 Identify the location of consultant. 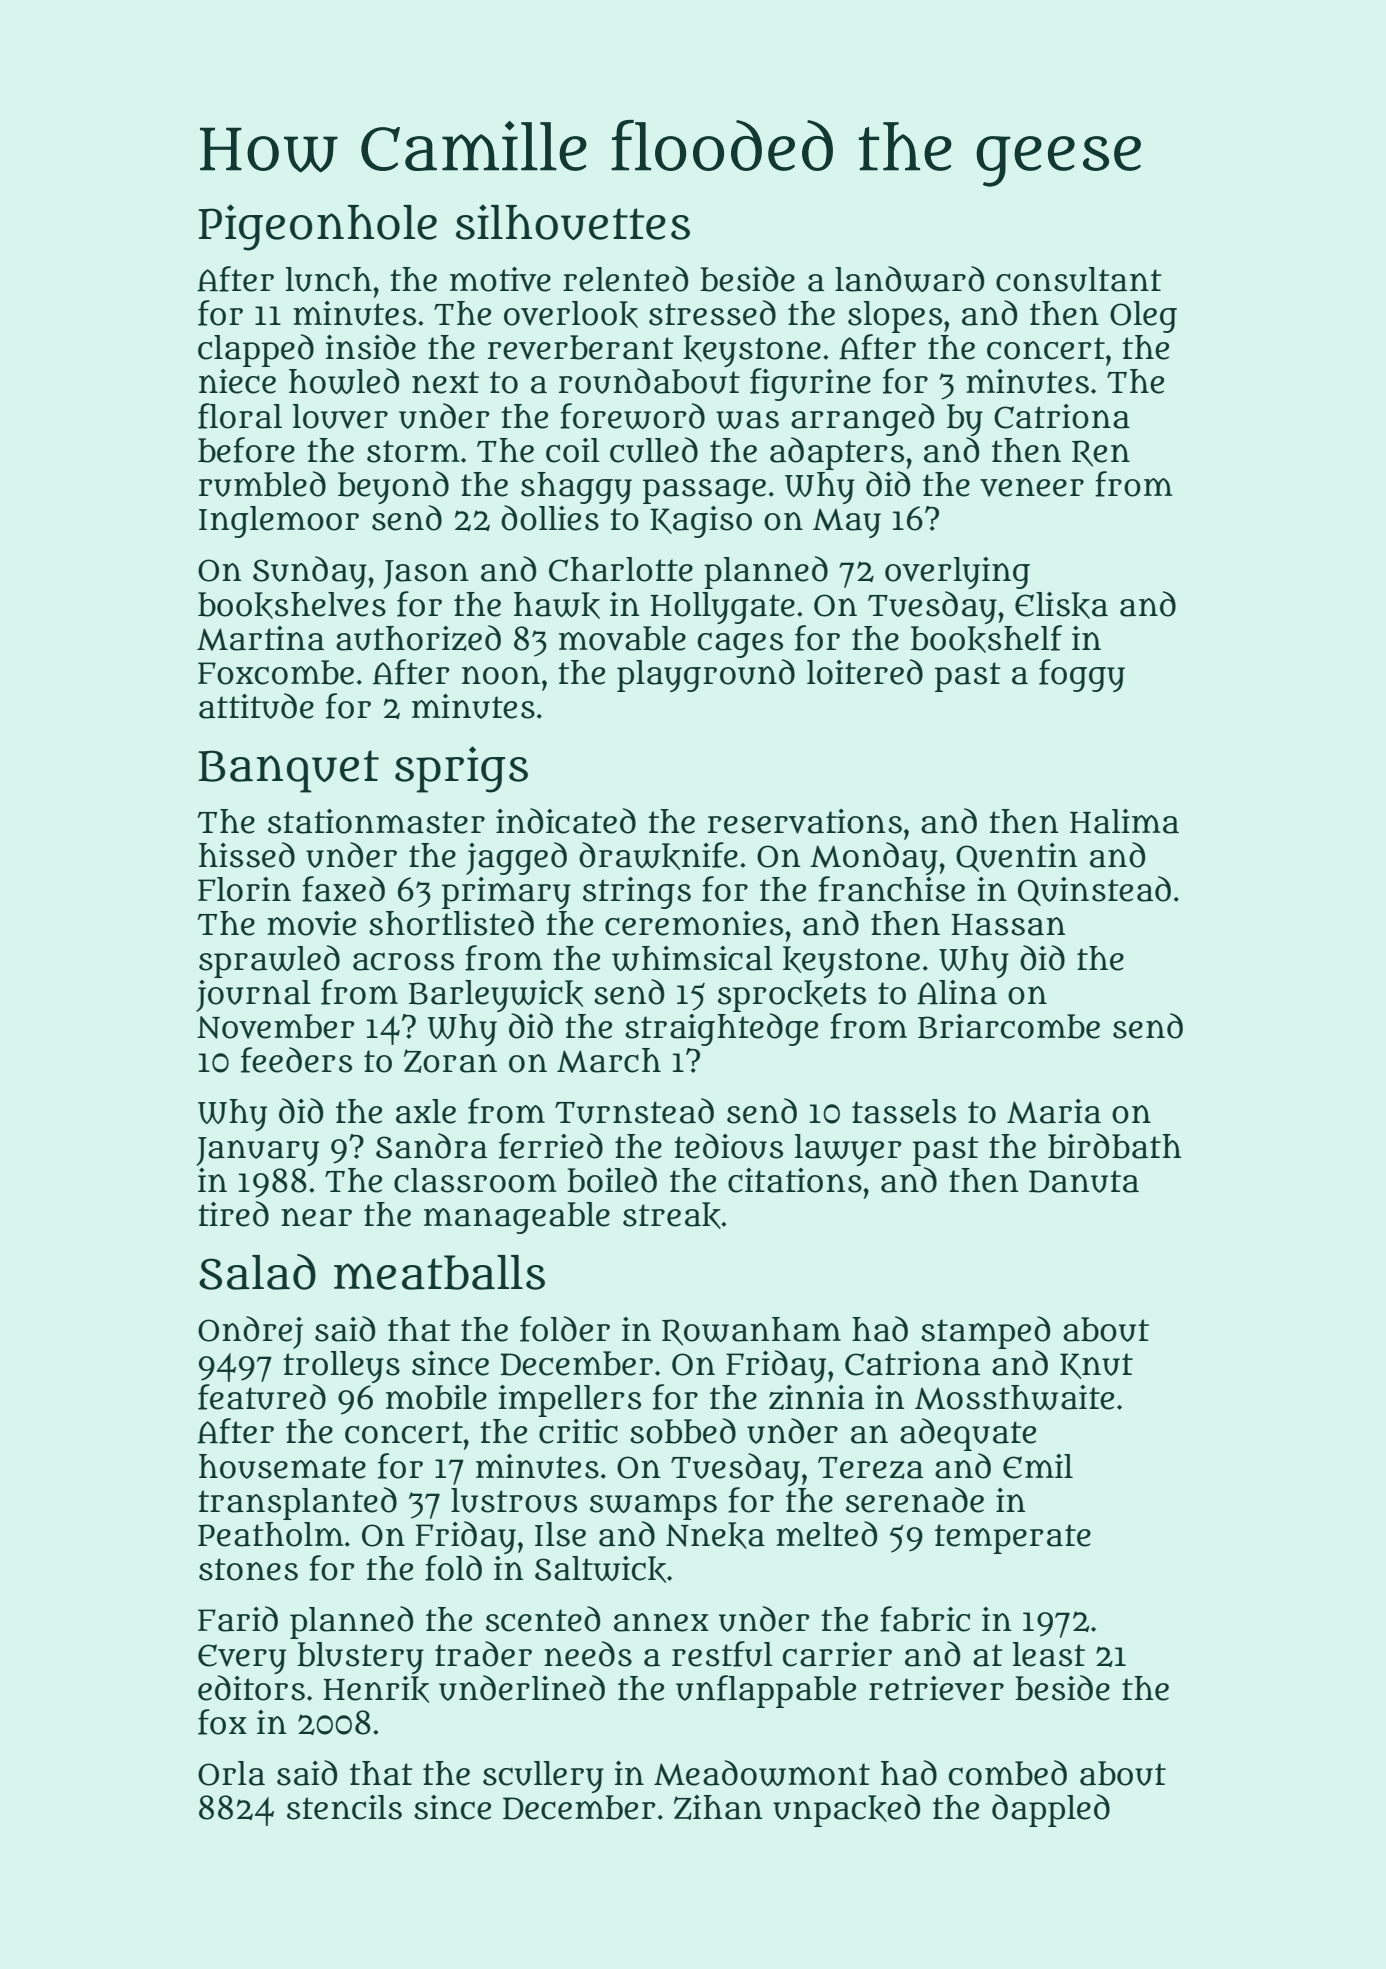
(1079, 279).
